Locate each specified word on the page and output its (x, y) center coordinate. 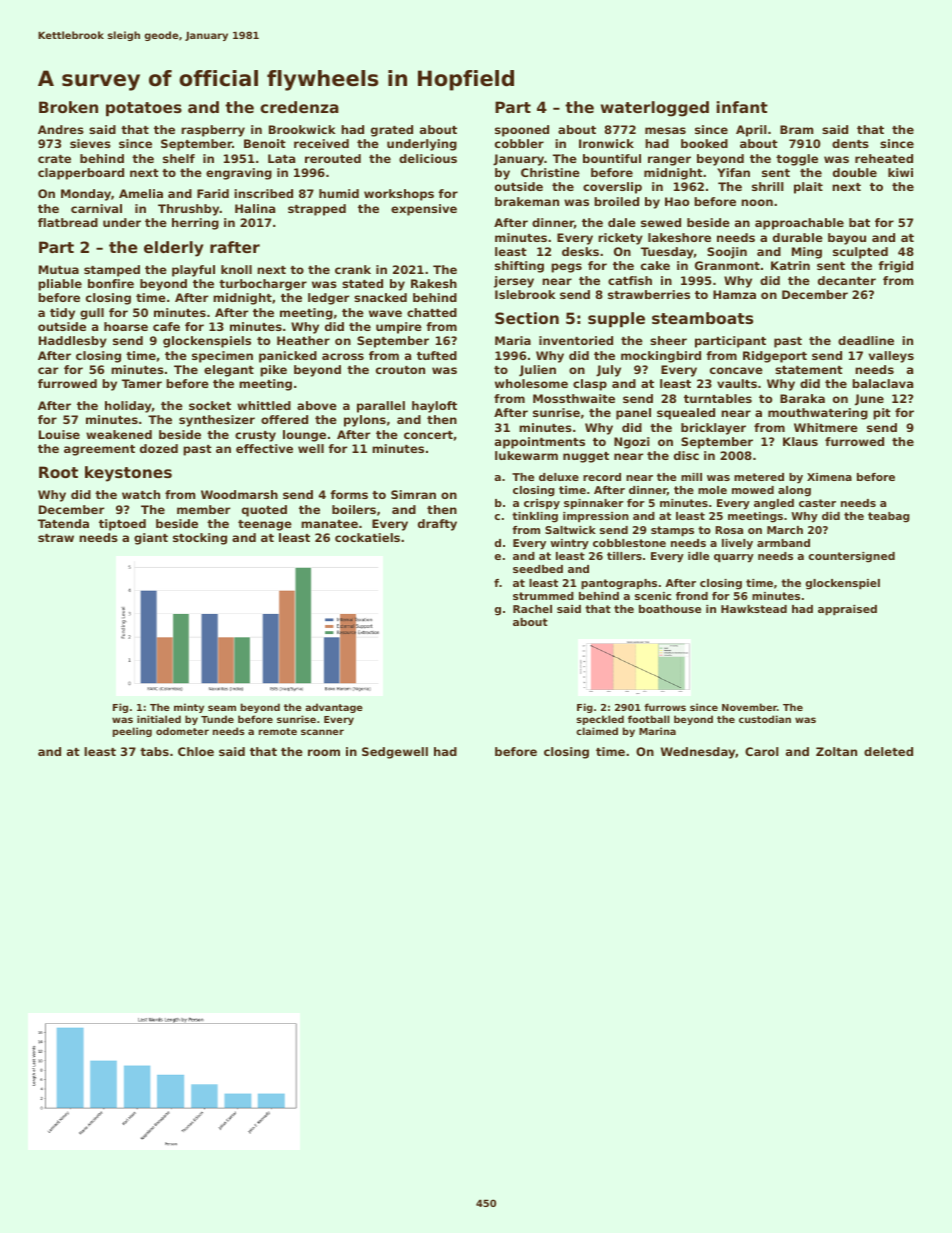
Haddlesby (73, 342)
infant (742, 107)
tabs (154, 751)
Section (527, 318)
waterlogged (655, 109)
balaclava (882, 383)
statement (809, 370)
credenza (299, 107)
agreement (99, 450)
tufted (437, 355)
